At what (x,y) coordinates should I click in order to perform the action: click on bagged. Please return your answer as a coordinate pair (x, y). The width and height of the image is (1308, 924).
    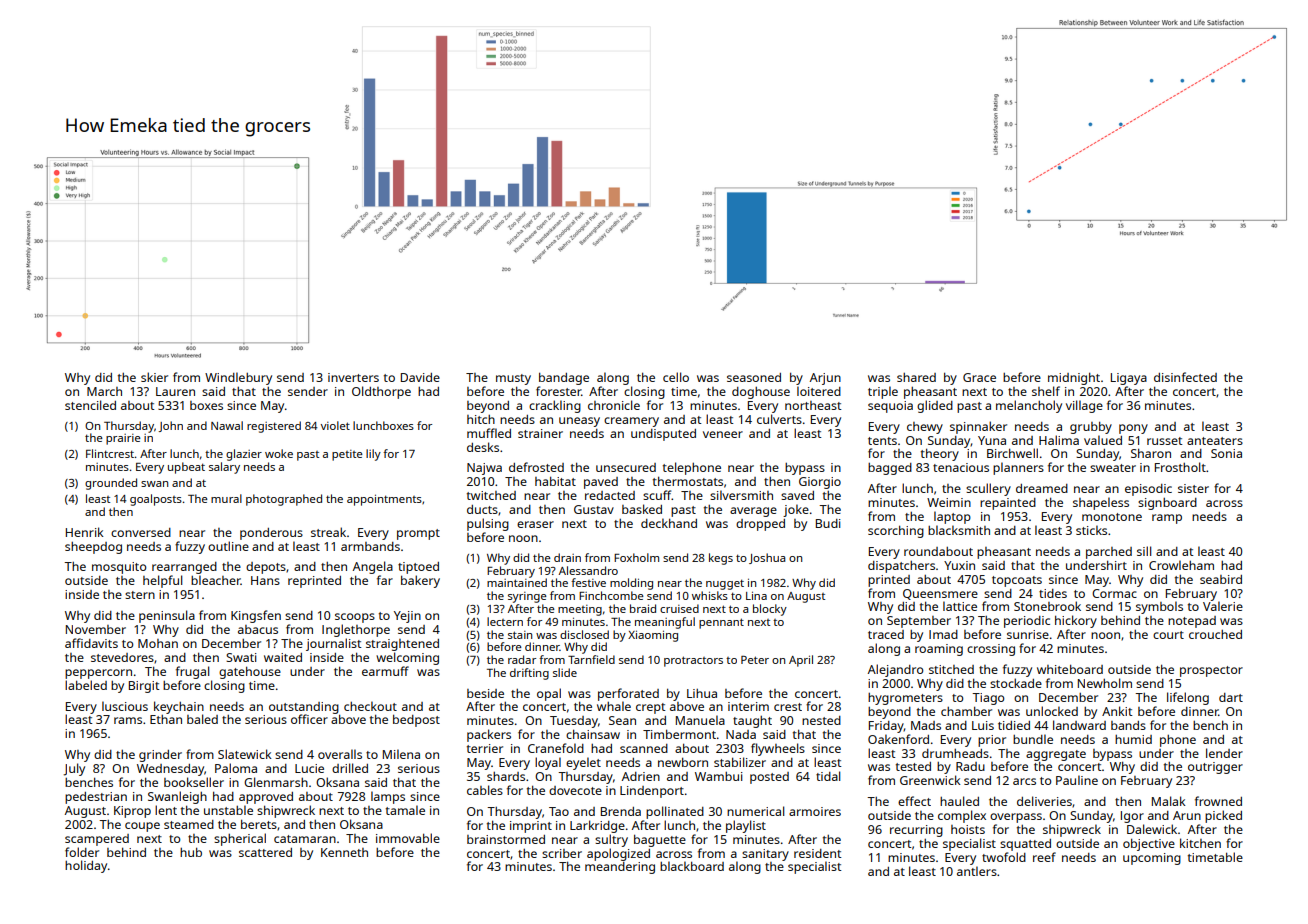
    Looking at the image, I should click on (890, 469).
